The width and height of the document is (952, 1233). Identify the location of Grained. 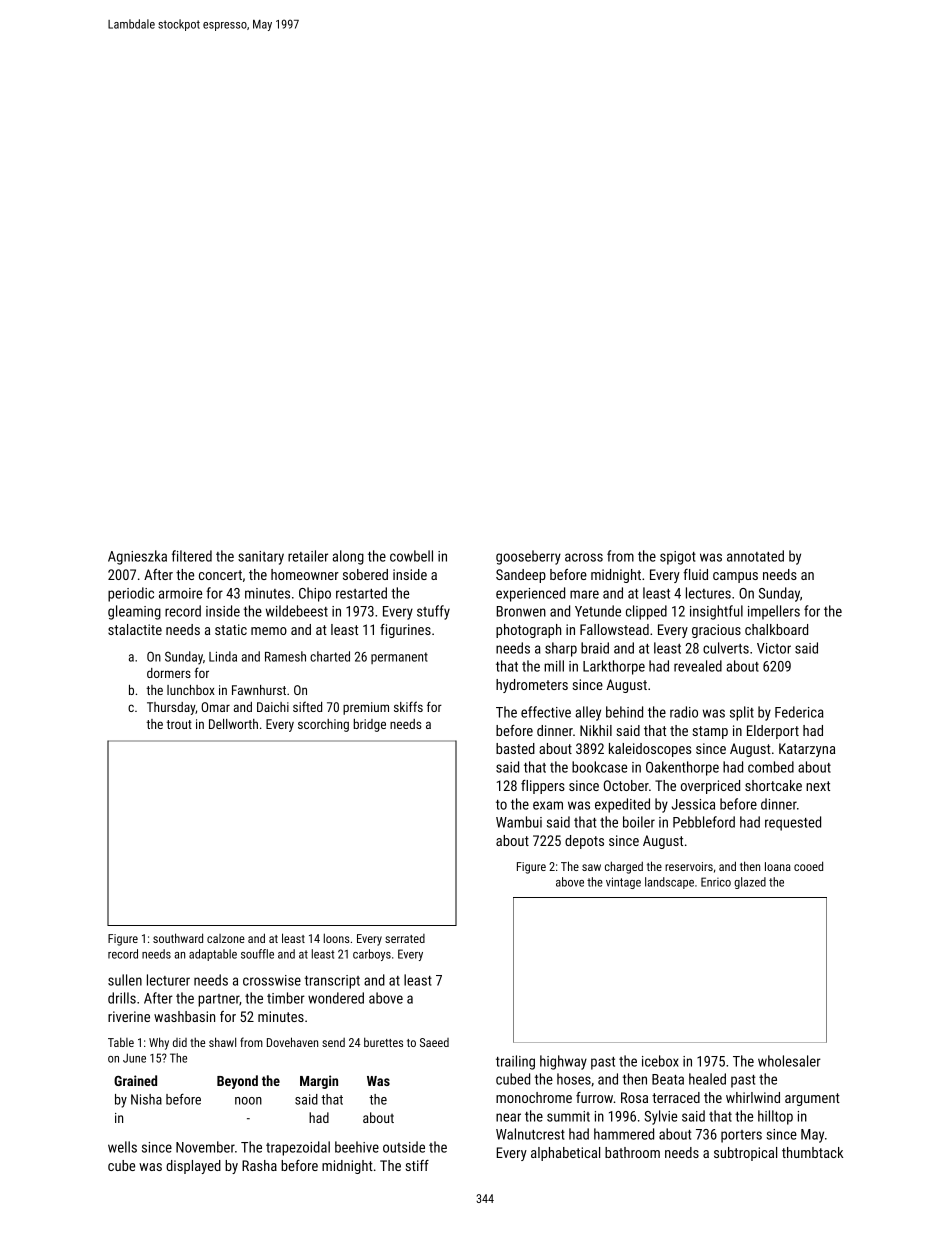
(135, 1080).
